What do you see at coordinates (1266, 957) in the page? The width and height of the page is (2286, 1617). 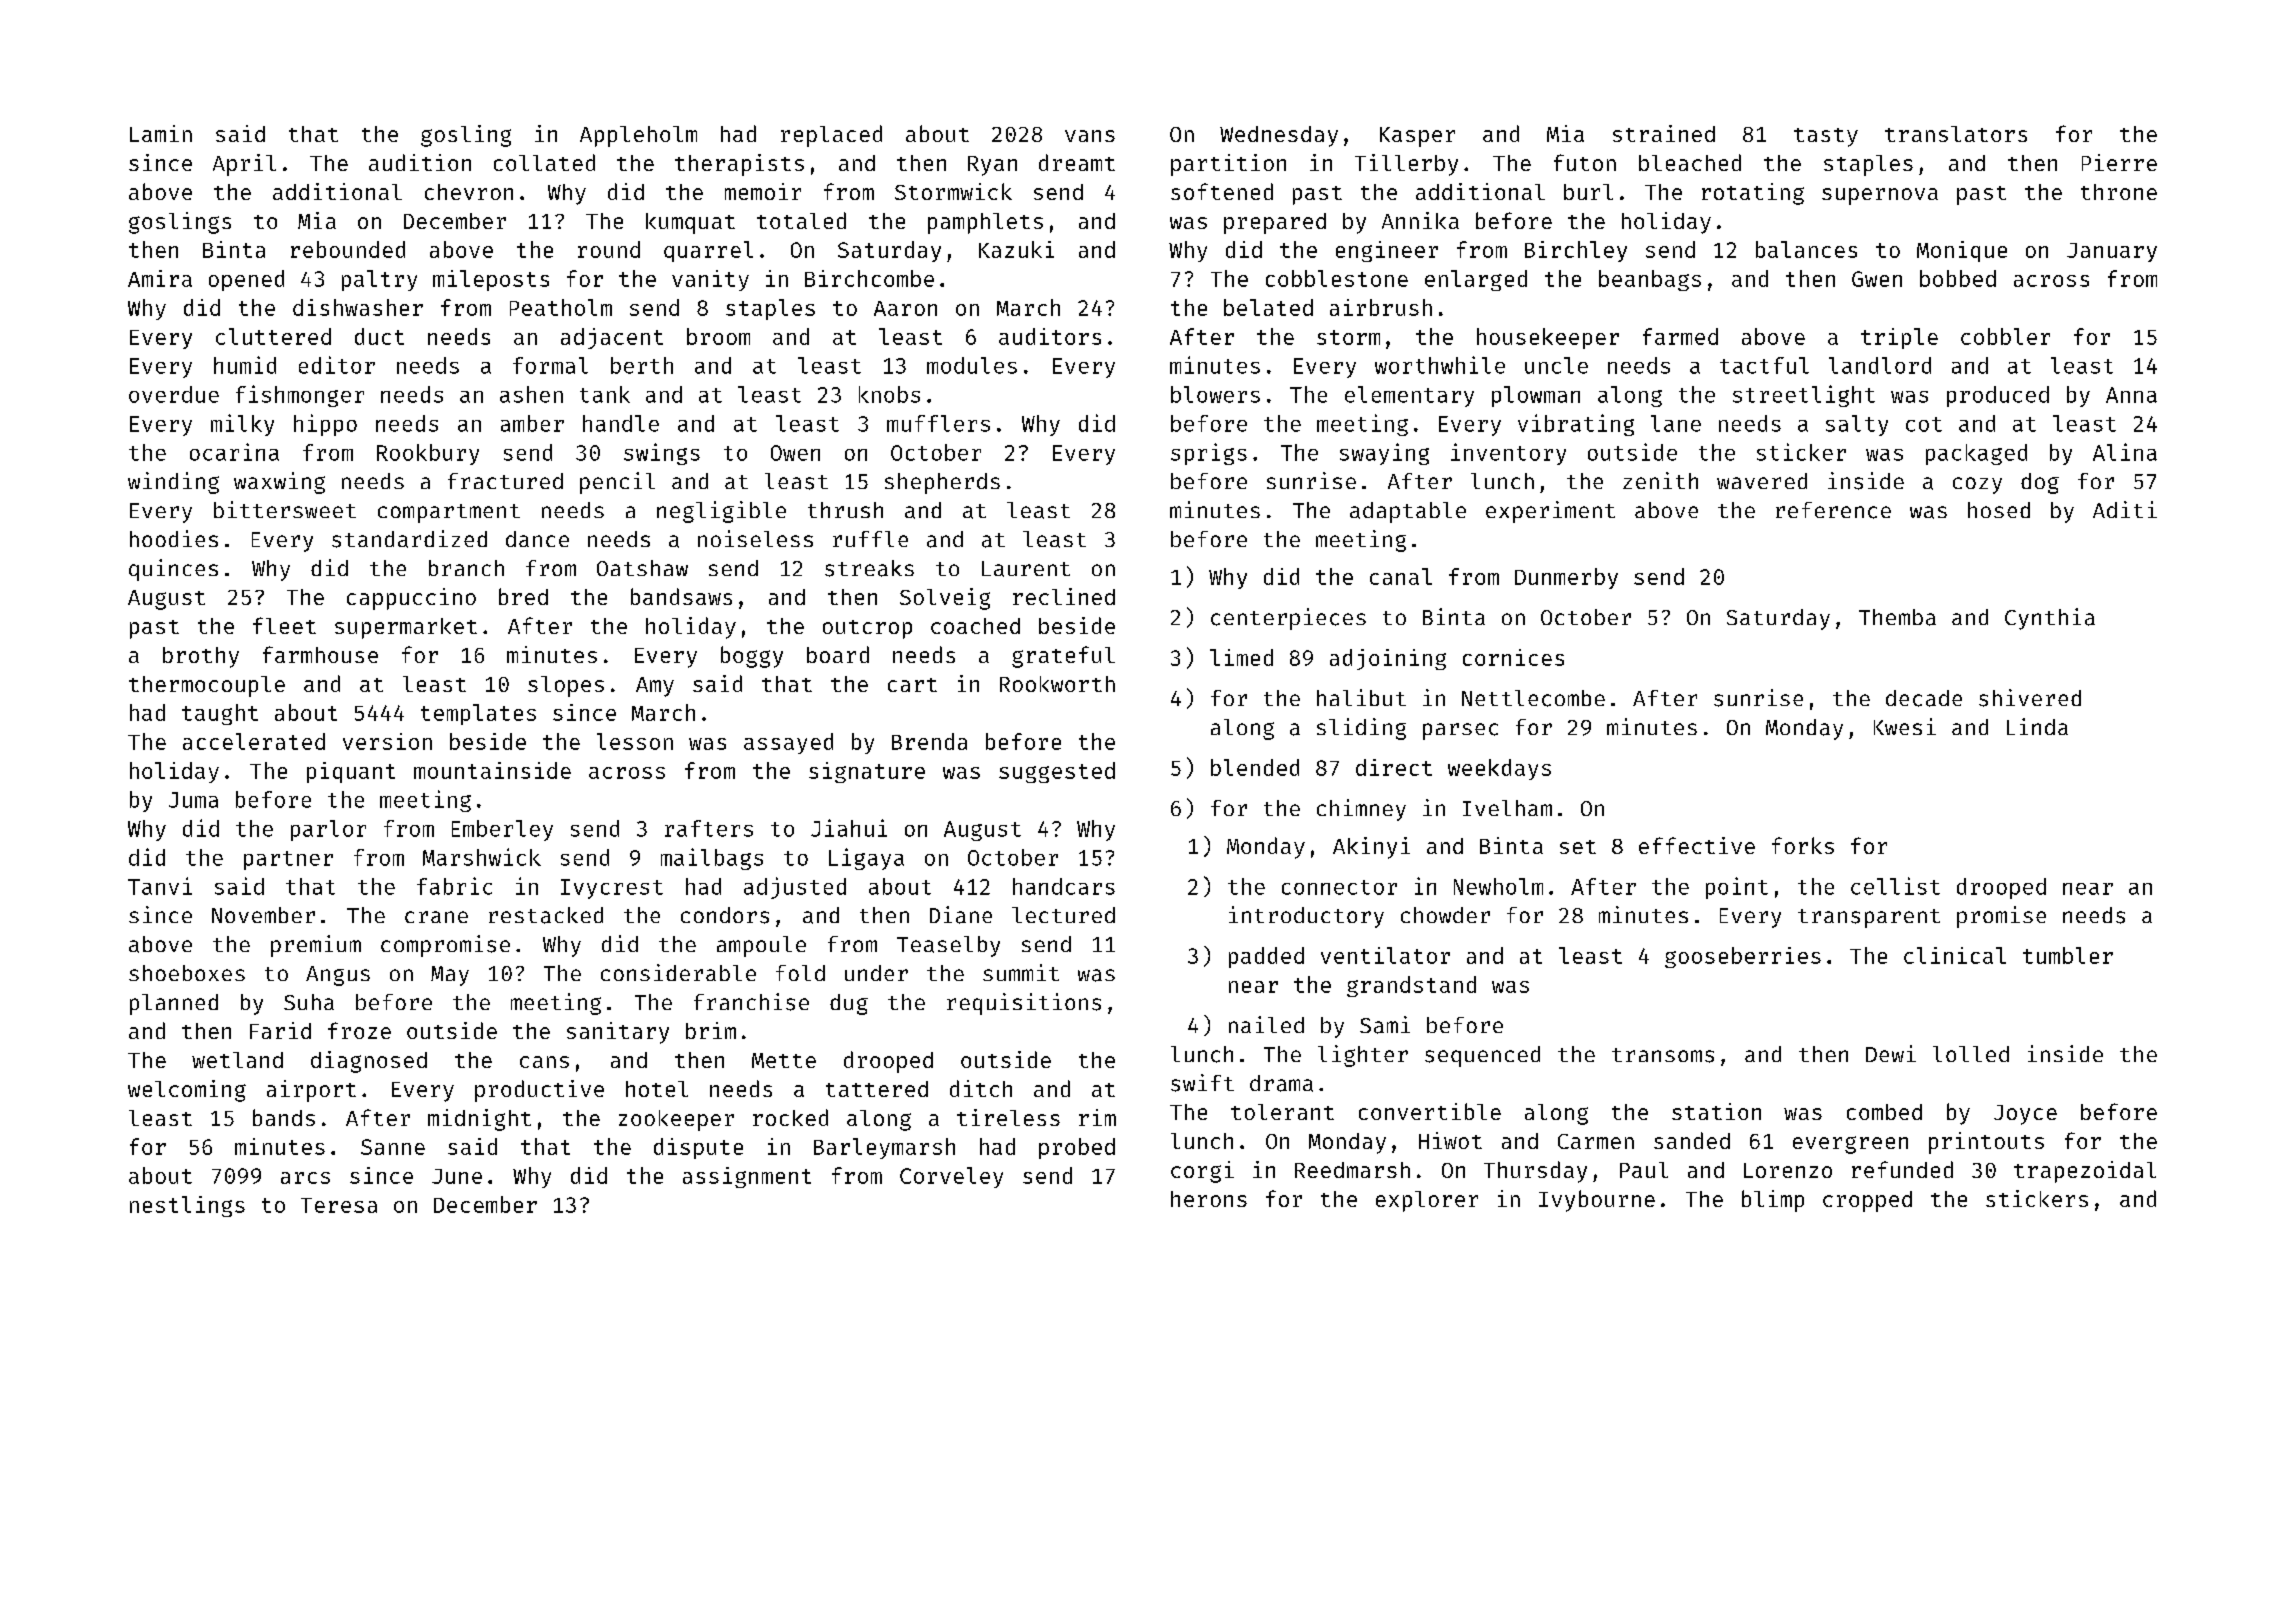 I see `padded` at bounding box center [1266, 957].
